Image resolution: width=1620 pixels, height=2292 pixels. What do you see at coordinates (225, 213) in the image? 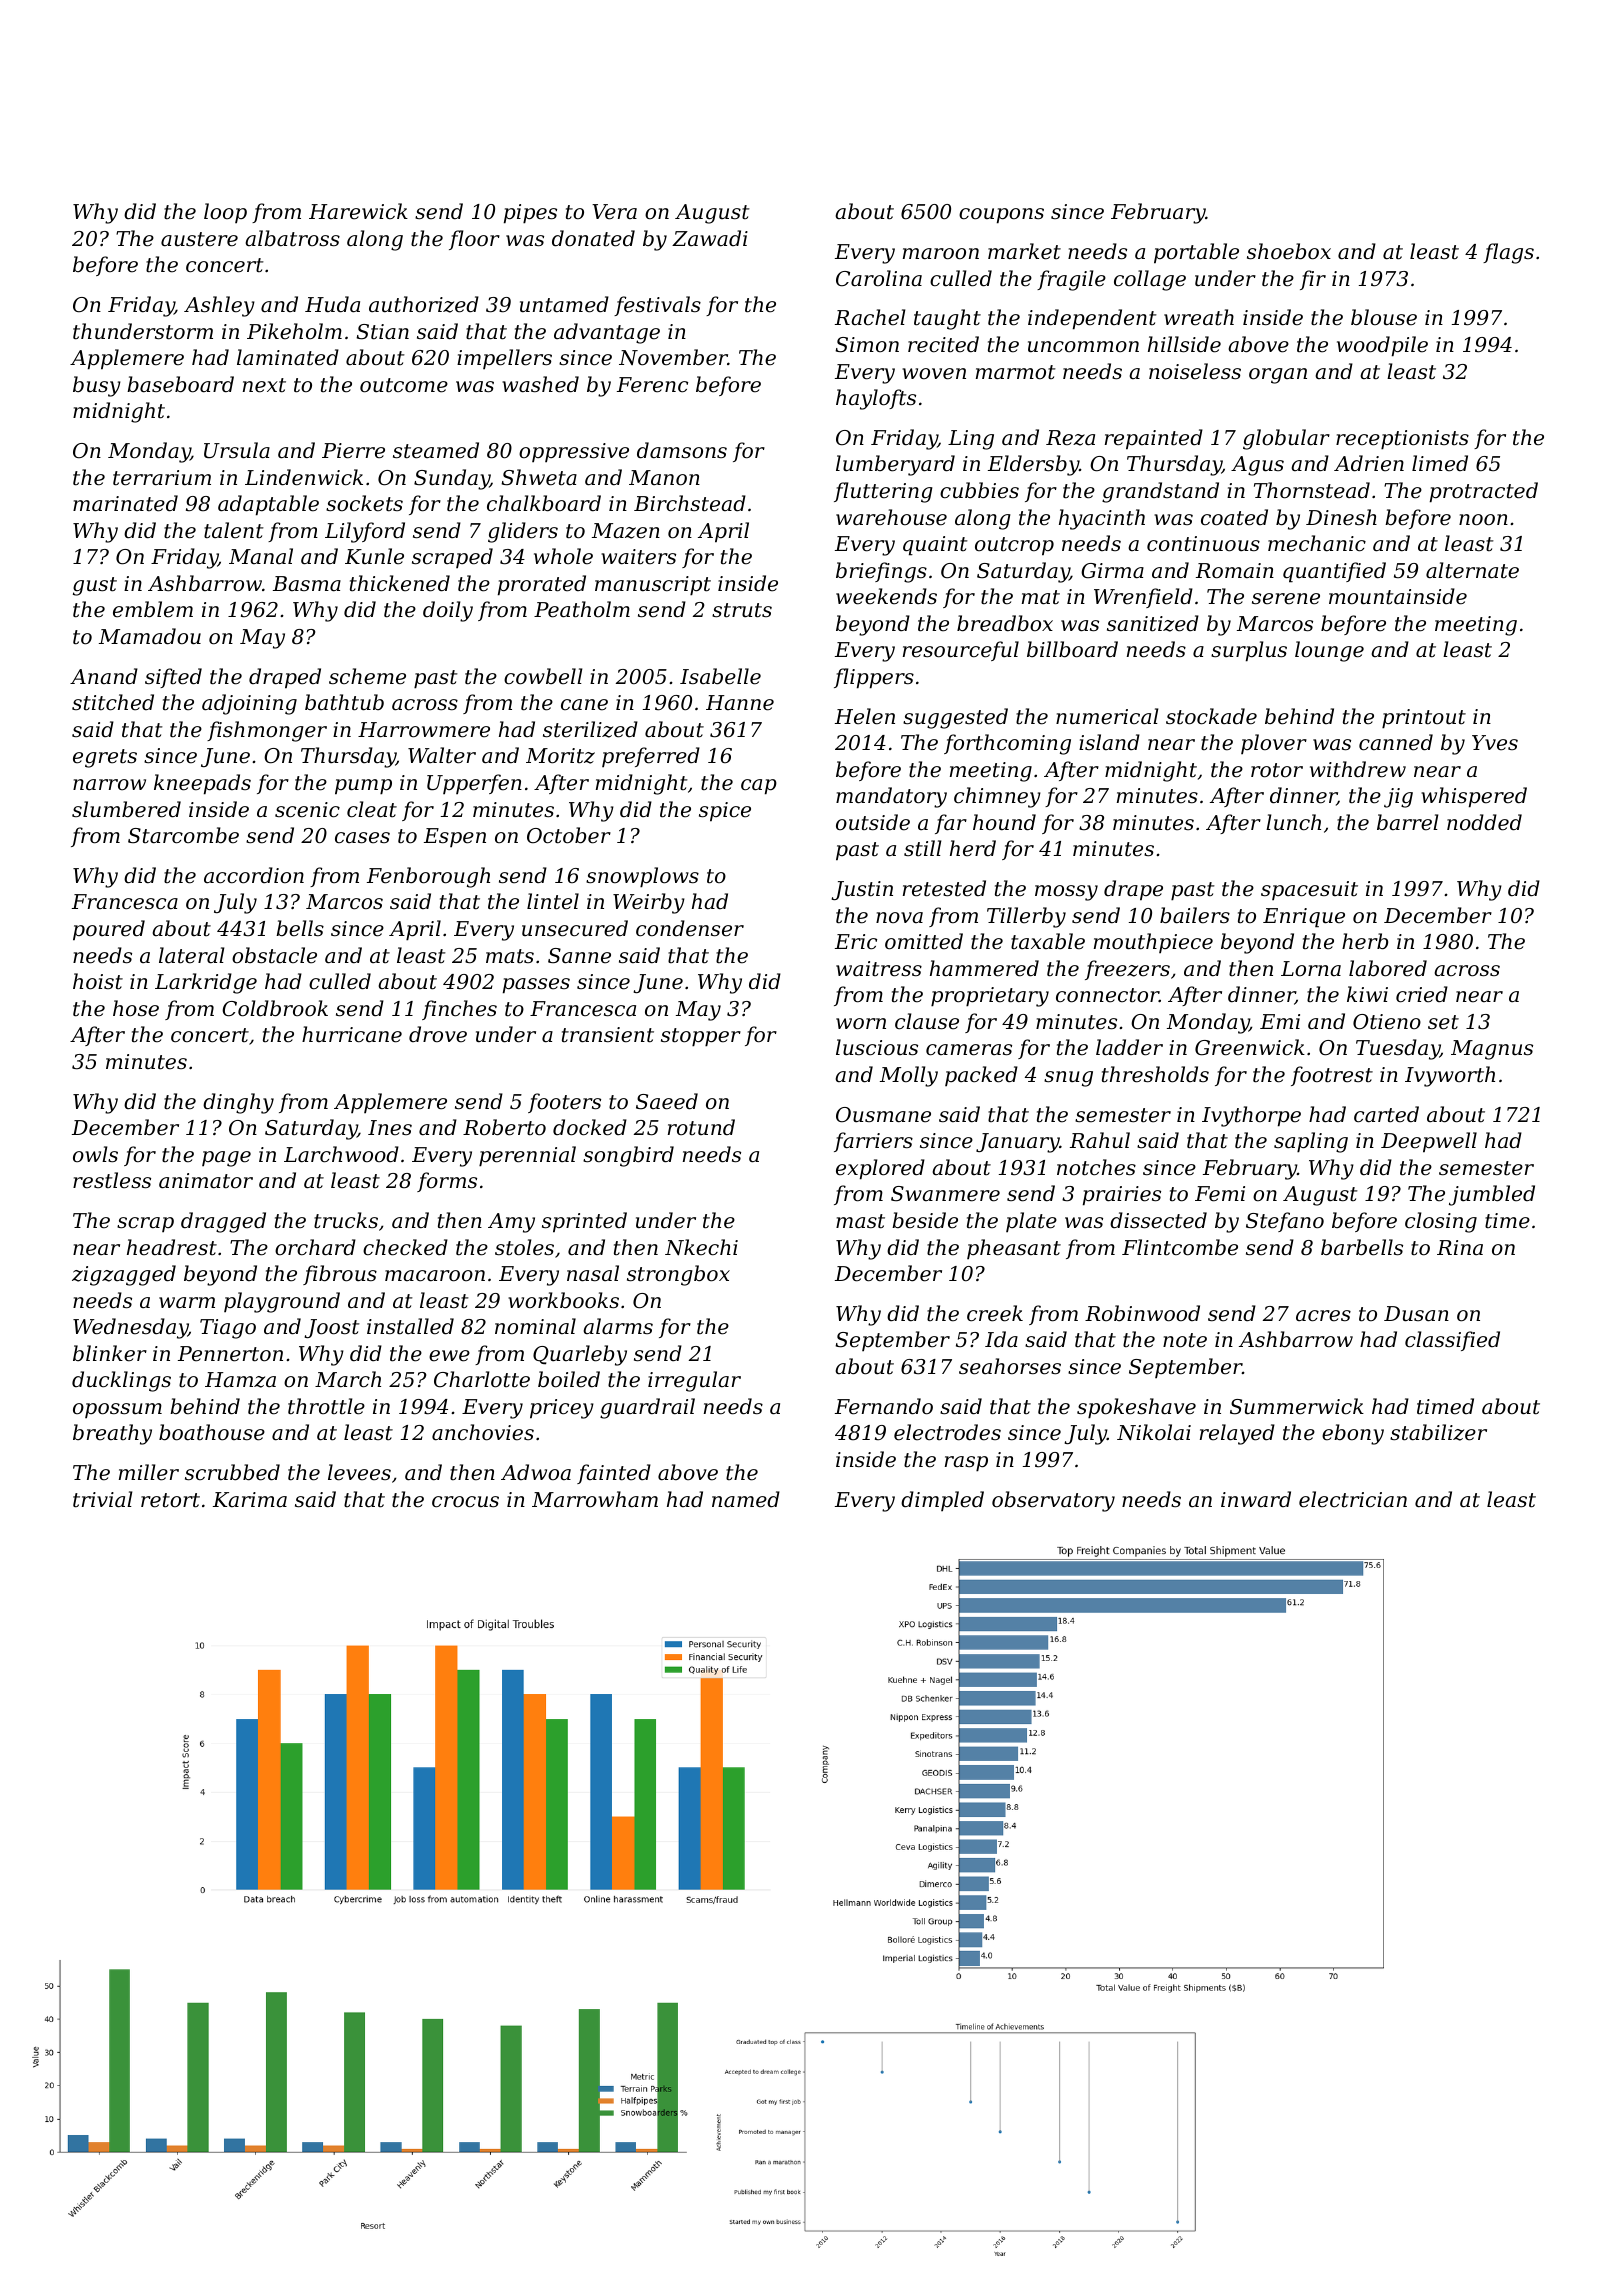
I see `loop` at bounding box center [225, 213].
